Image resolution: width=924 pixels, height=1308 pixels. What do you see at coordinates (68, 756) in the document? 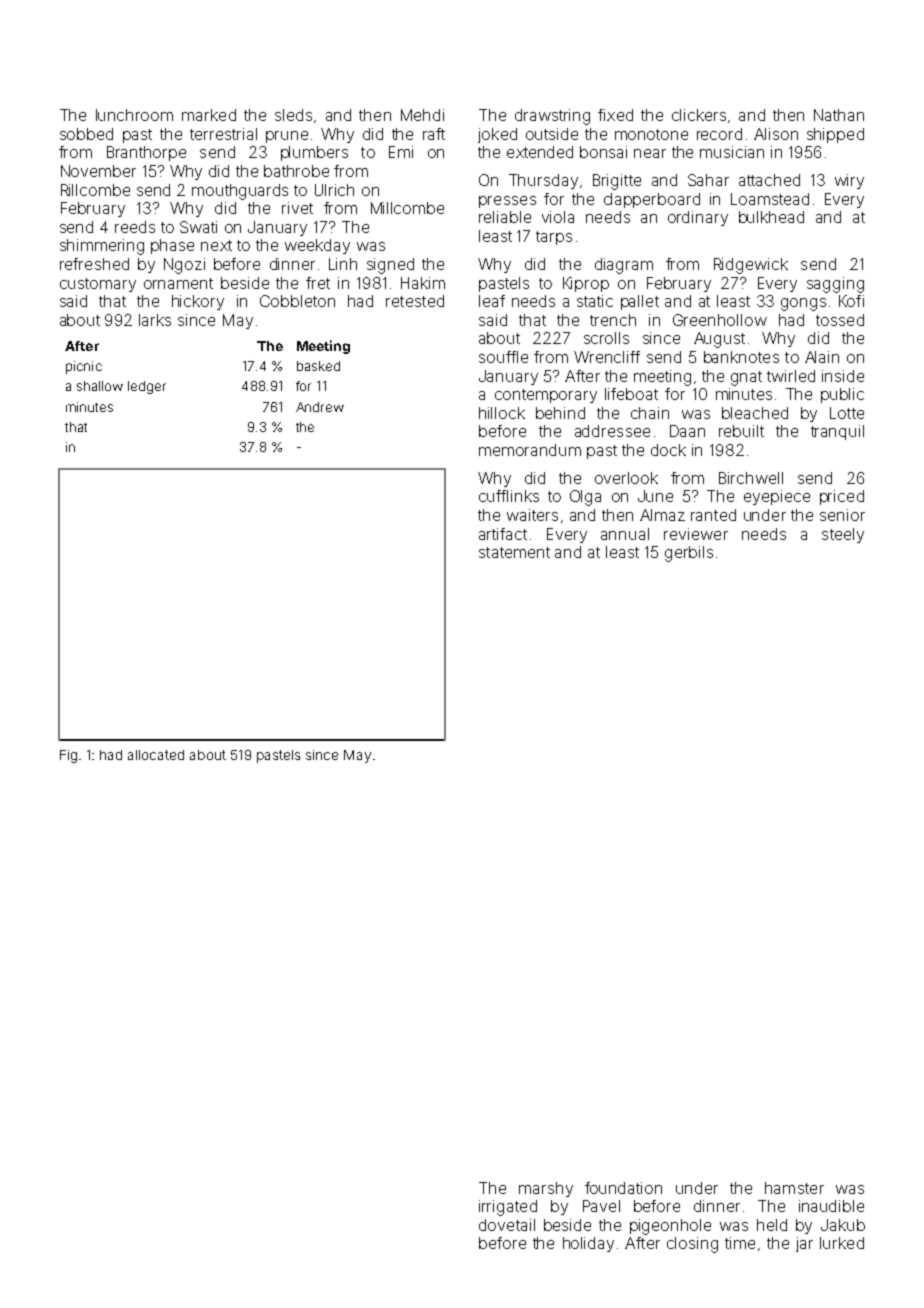
I see `Fig` at bounding box center [68, 756].
